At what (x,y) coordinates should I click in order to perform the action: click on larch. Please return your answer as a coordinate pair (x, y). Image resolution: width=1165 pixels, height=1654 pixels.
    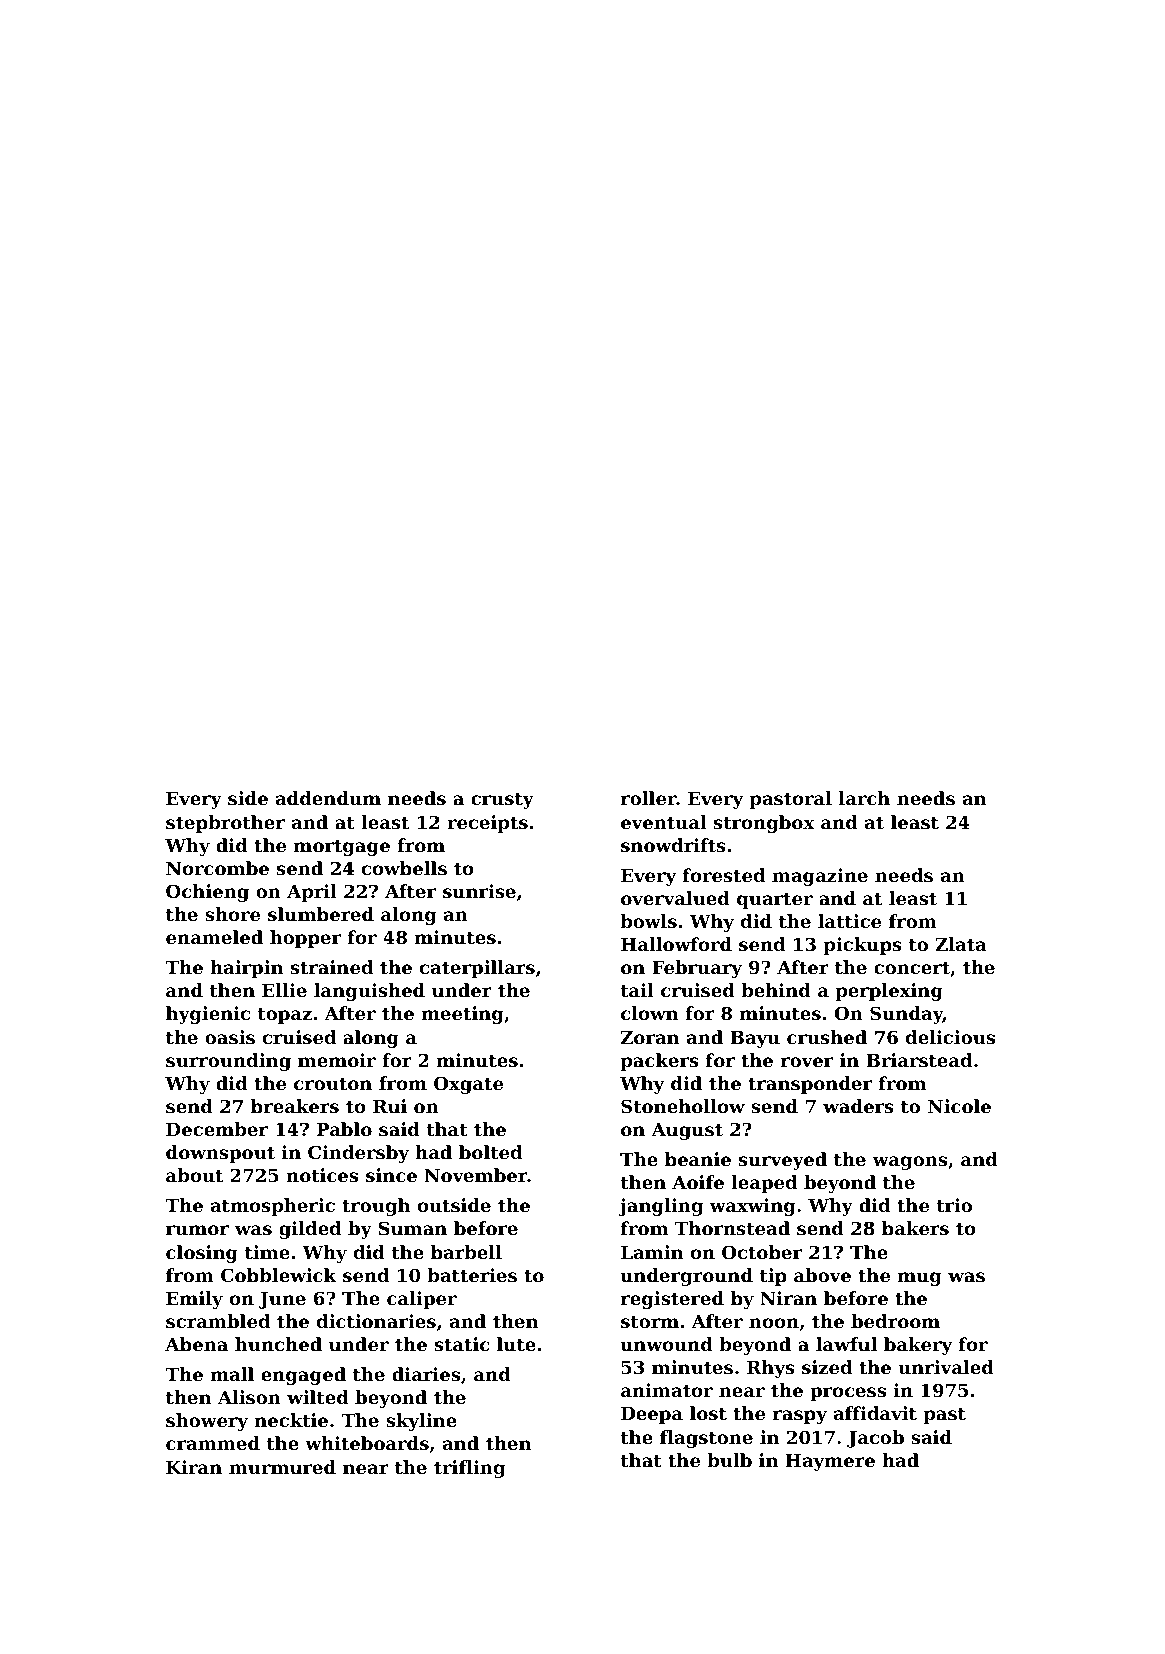
    Looking at the image, I should click on (864, 798).
